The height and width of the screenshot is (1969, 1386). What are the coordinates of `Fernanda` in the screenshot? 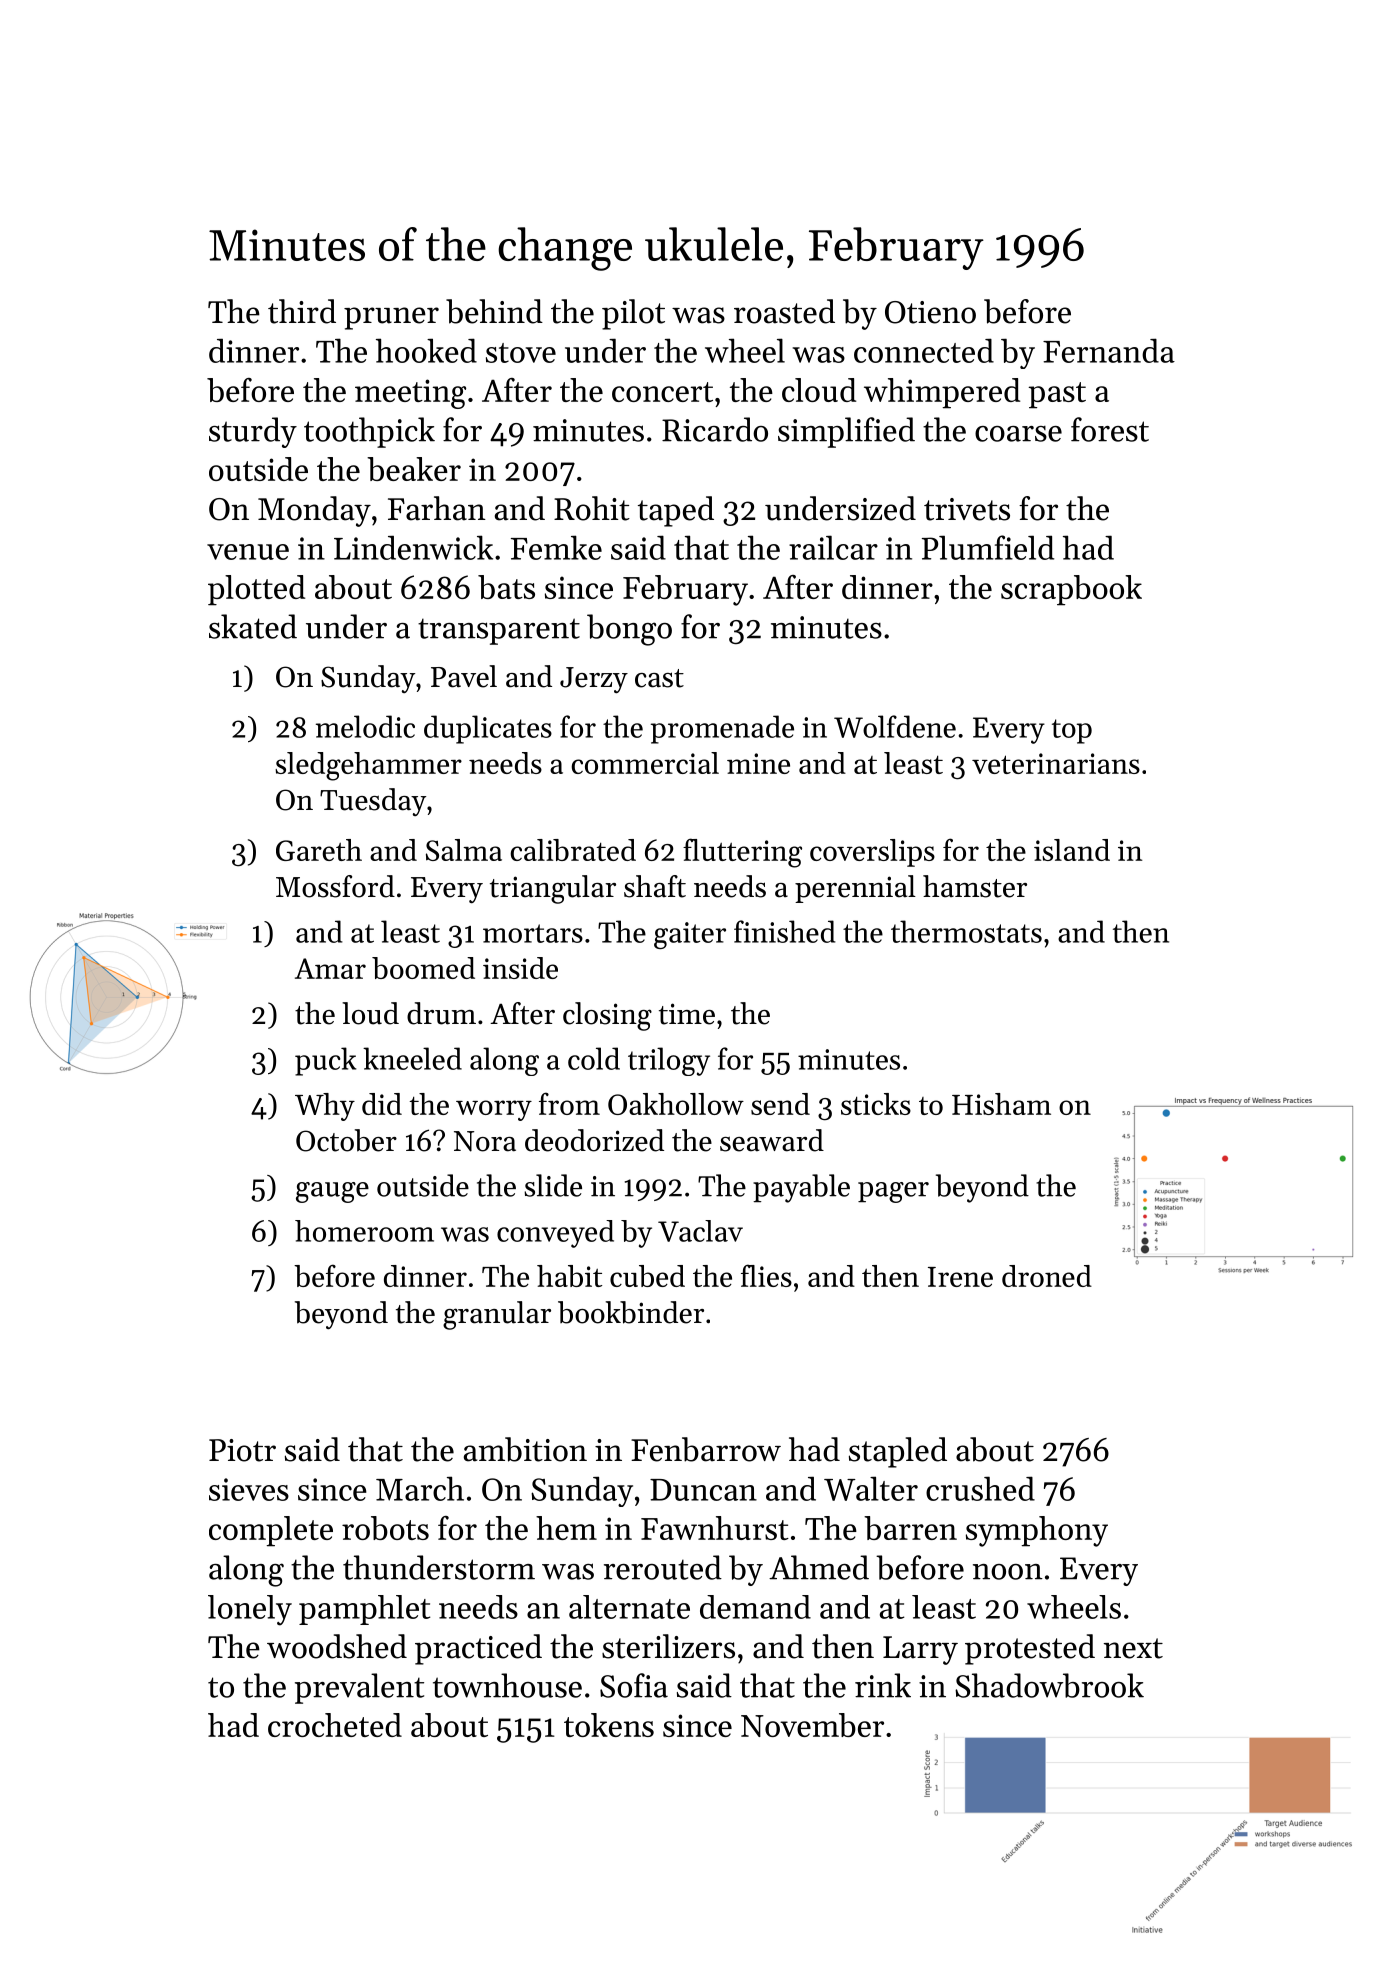 It's located at (1109, 350).
